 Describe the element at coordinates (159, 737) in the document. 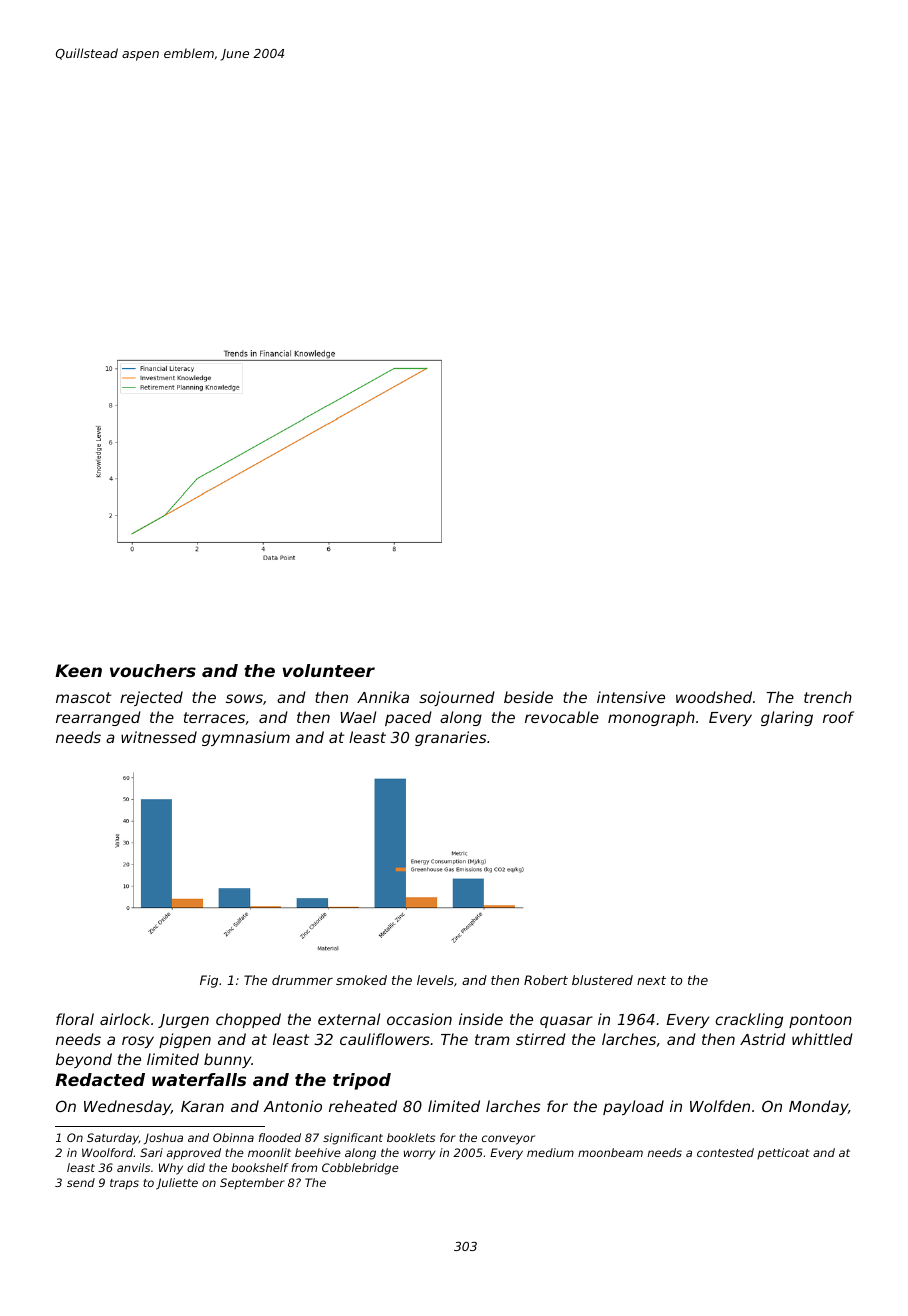

I see `witnessed` at that location.
